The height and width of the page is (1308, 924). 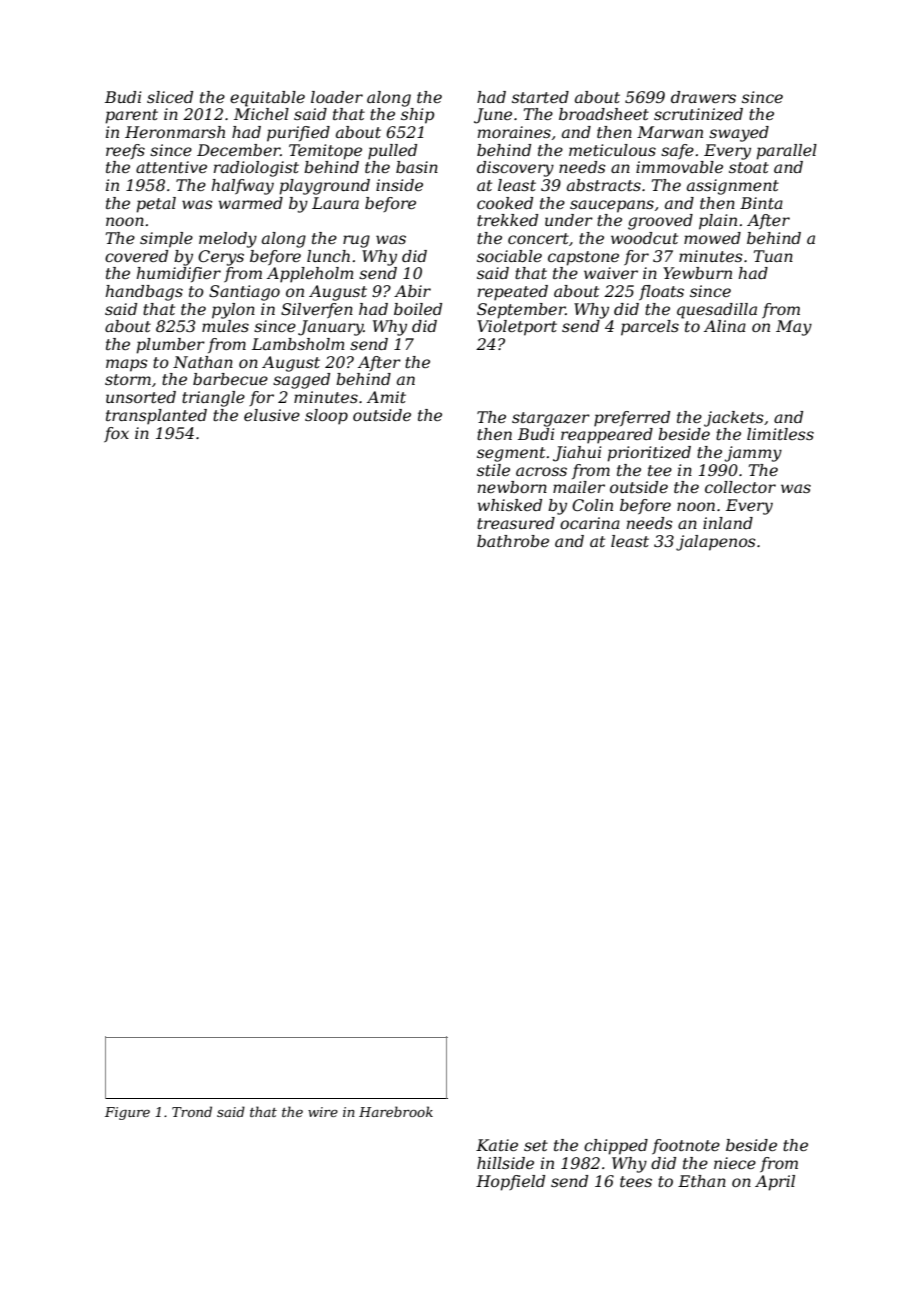 I want to click on wire, so click(x=323, y=1112).
